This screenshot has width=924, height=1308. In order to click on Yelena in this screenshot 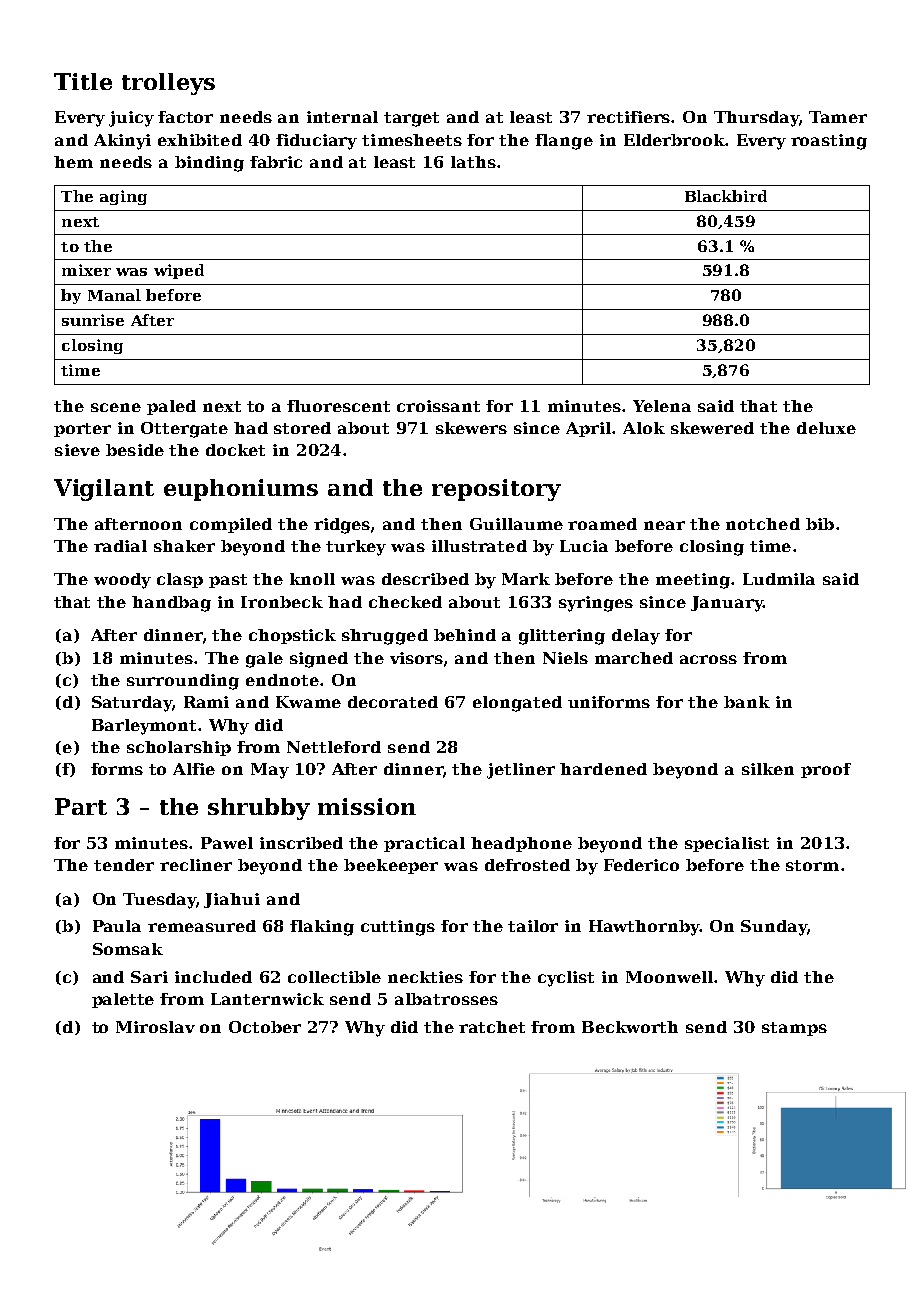, I will do `click(662, 406)`.
